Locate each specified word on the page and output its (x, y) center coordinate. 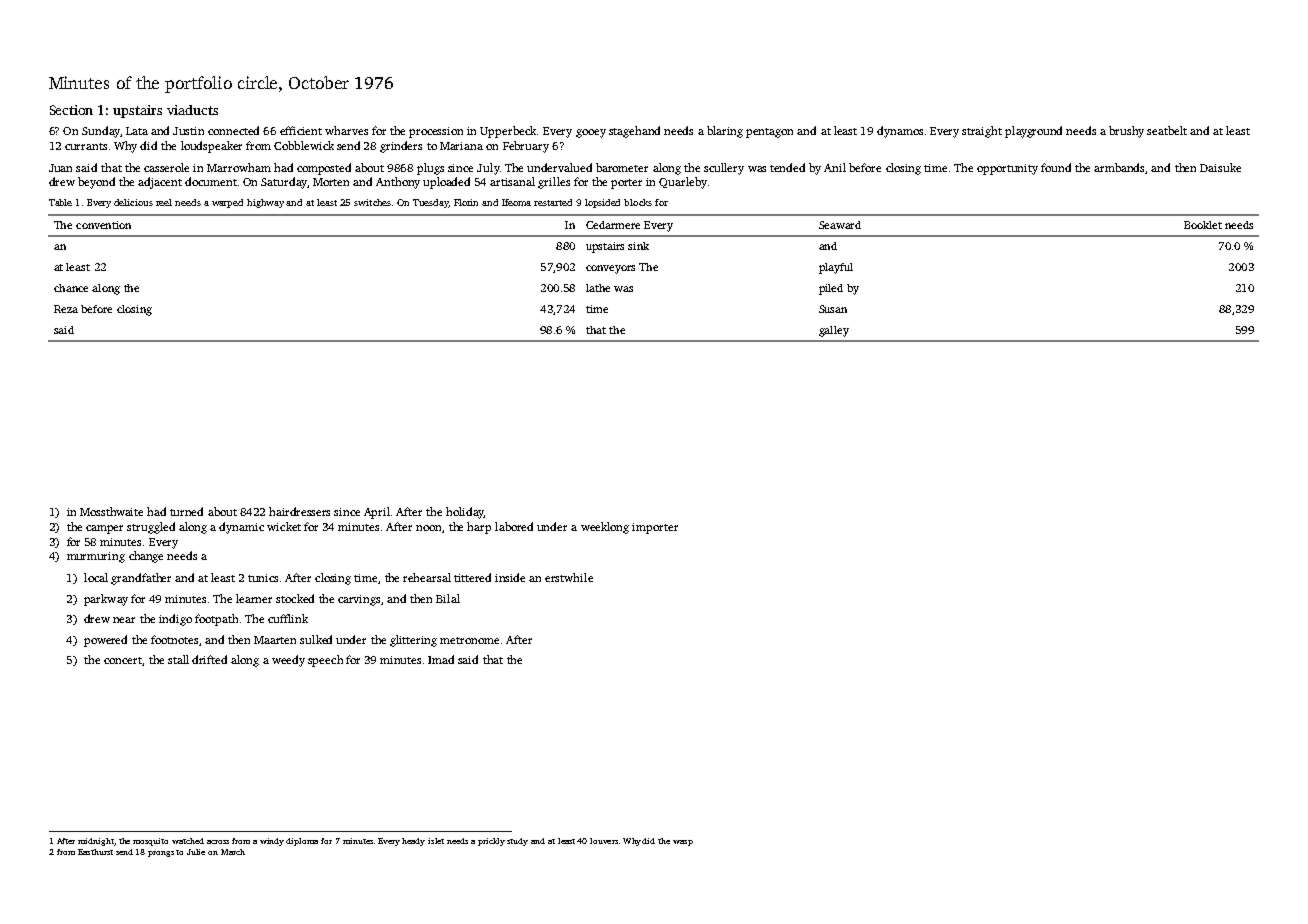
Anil (835, 167)
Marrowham (239, 167)
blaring (725, 132)
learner (254, 598)
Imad (441, 659)
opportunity (1007, 169)
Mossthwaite (111, 511)
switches (372, 202)
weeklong (605, 528)
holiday (465, 513)
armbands (1120, 168)
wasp (683, 843)
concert (123, 660)
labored (514, 526)
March (233, 852)
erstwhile (569, 577)
